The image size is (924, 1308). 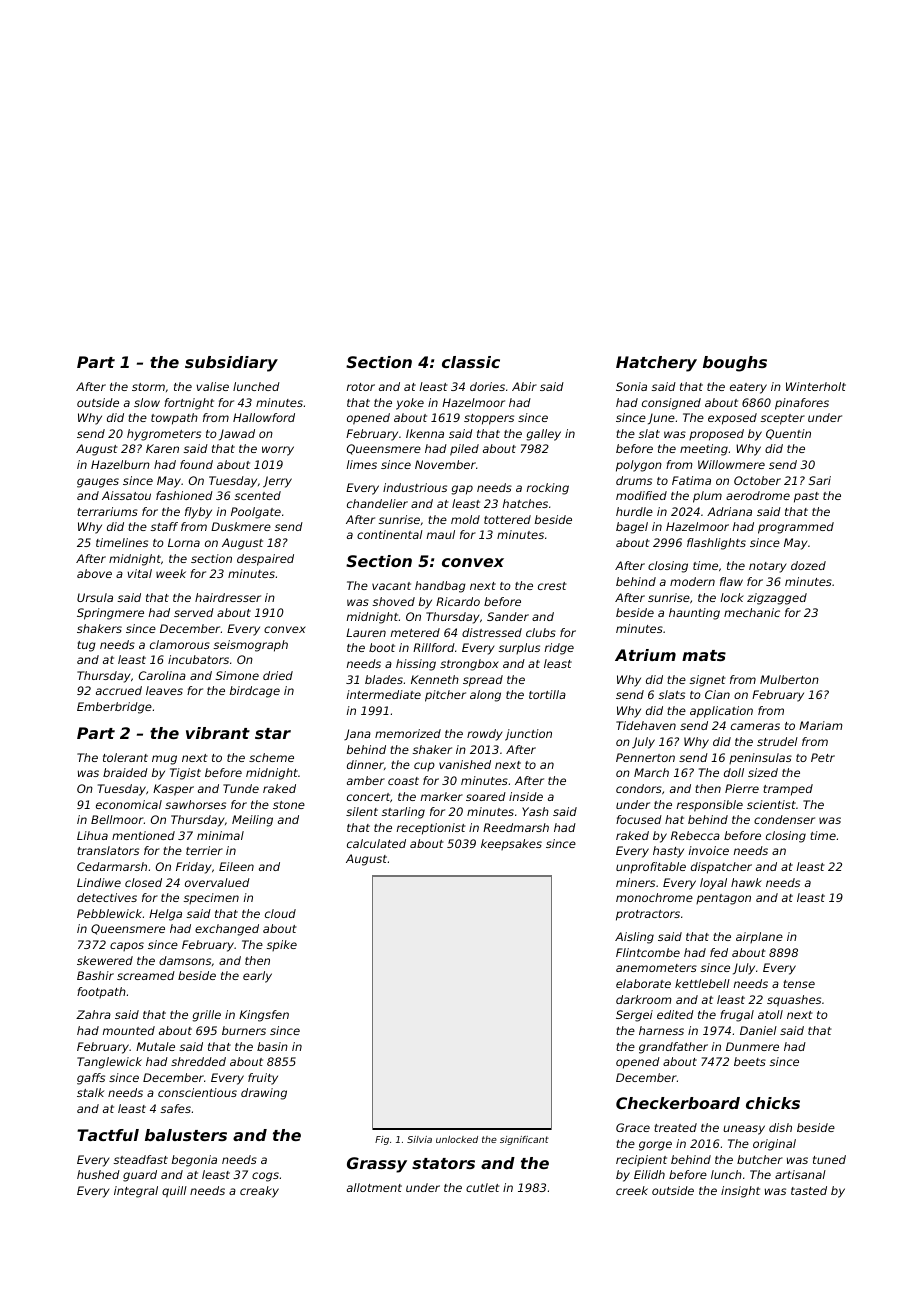 I want to click on boughs, so click(x=735, y=364).
